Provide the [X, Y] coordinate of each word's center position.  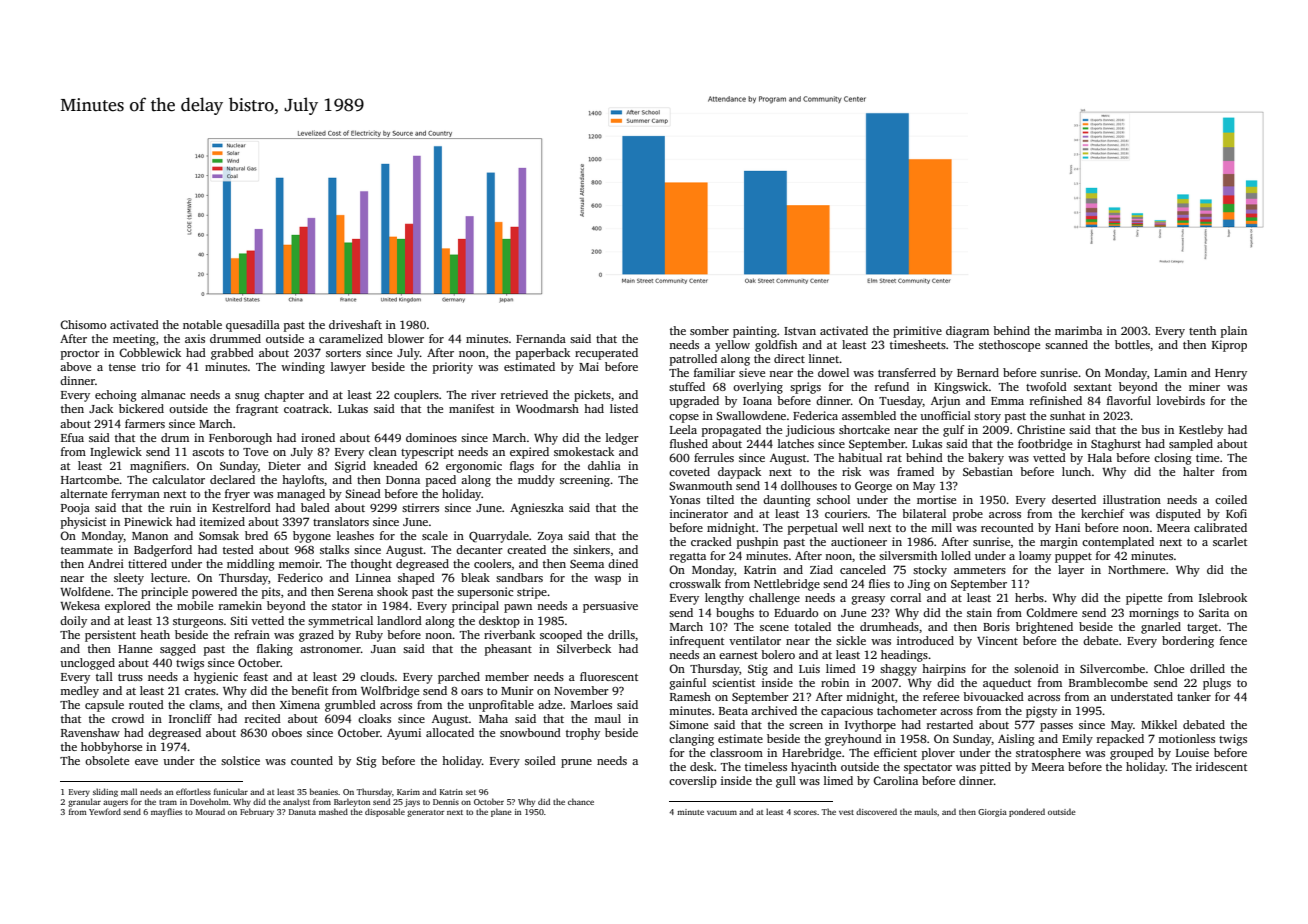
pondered [1027, 812]
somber [709, 330]
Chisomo [83, 324]
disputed [1178, 515]
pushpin [757, 543]
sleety [129, 579]
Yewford [105, 811]
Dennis [446, 802]
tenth [1202, 330]
